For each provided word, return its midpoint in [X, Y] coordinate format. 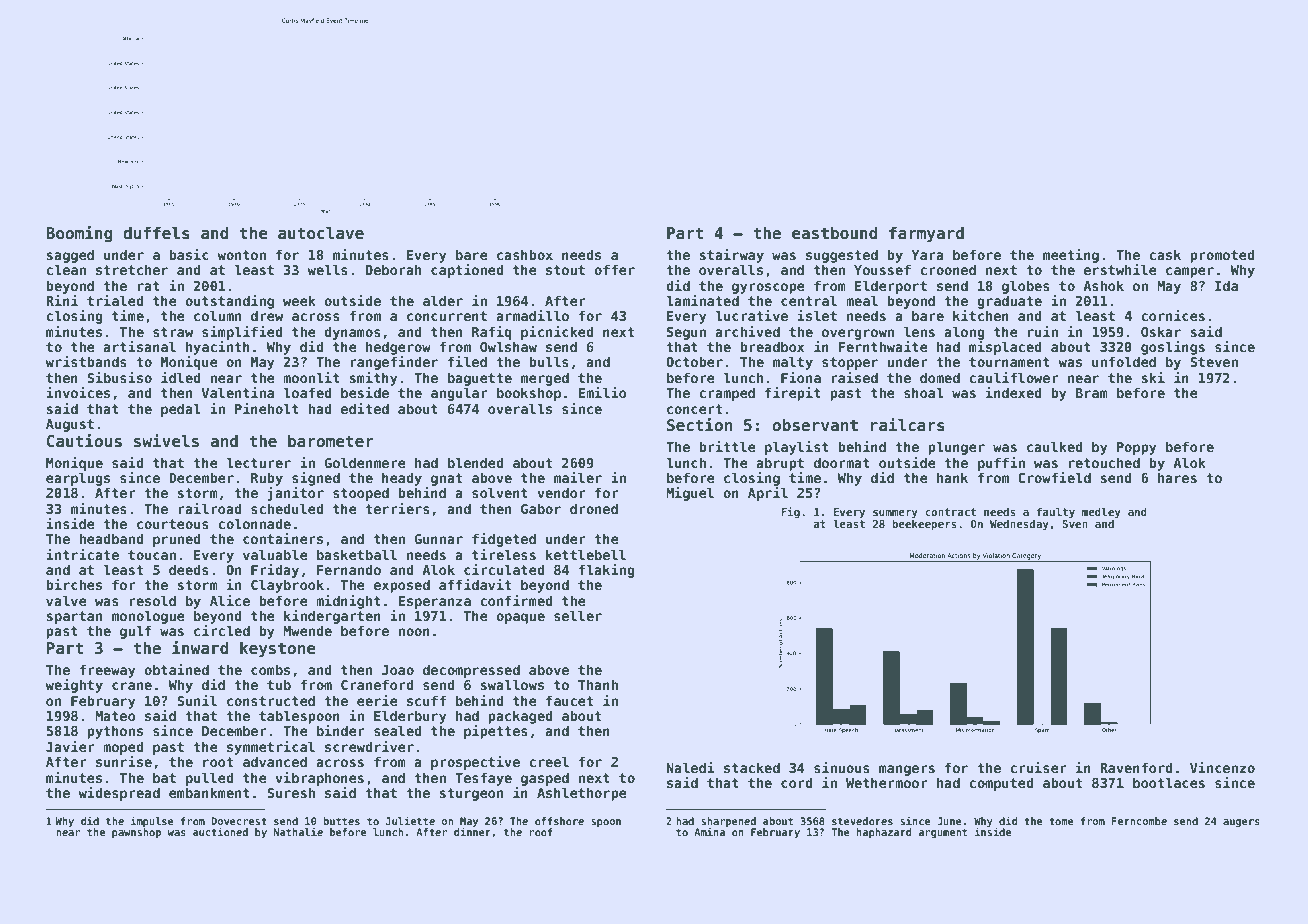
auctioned [220, 831]
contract [950, 512]
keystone [278, 649]
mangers [907, 770]
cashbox [525, 254]
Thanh [598, 684]
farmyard [926, 234]
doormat [842, 462]
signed [316, 479]
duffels [156, 233]
